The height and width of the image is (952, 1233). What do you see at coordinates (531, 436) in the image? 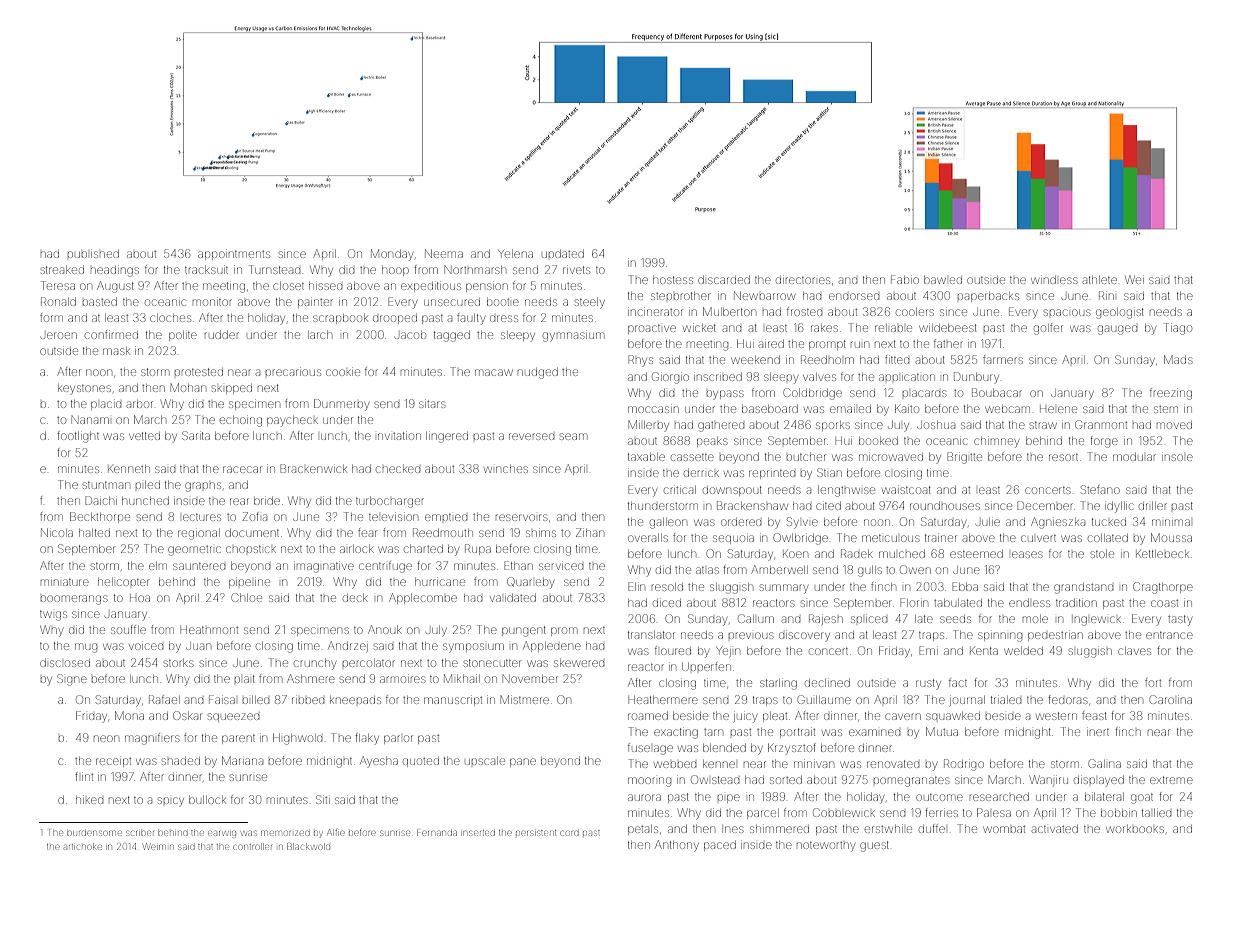
I see `reversed` at bounding box center [531, 436].
